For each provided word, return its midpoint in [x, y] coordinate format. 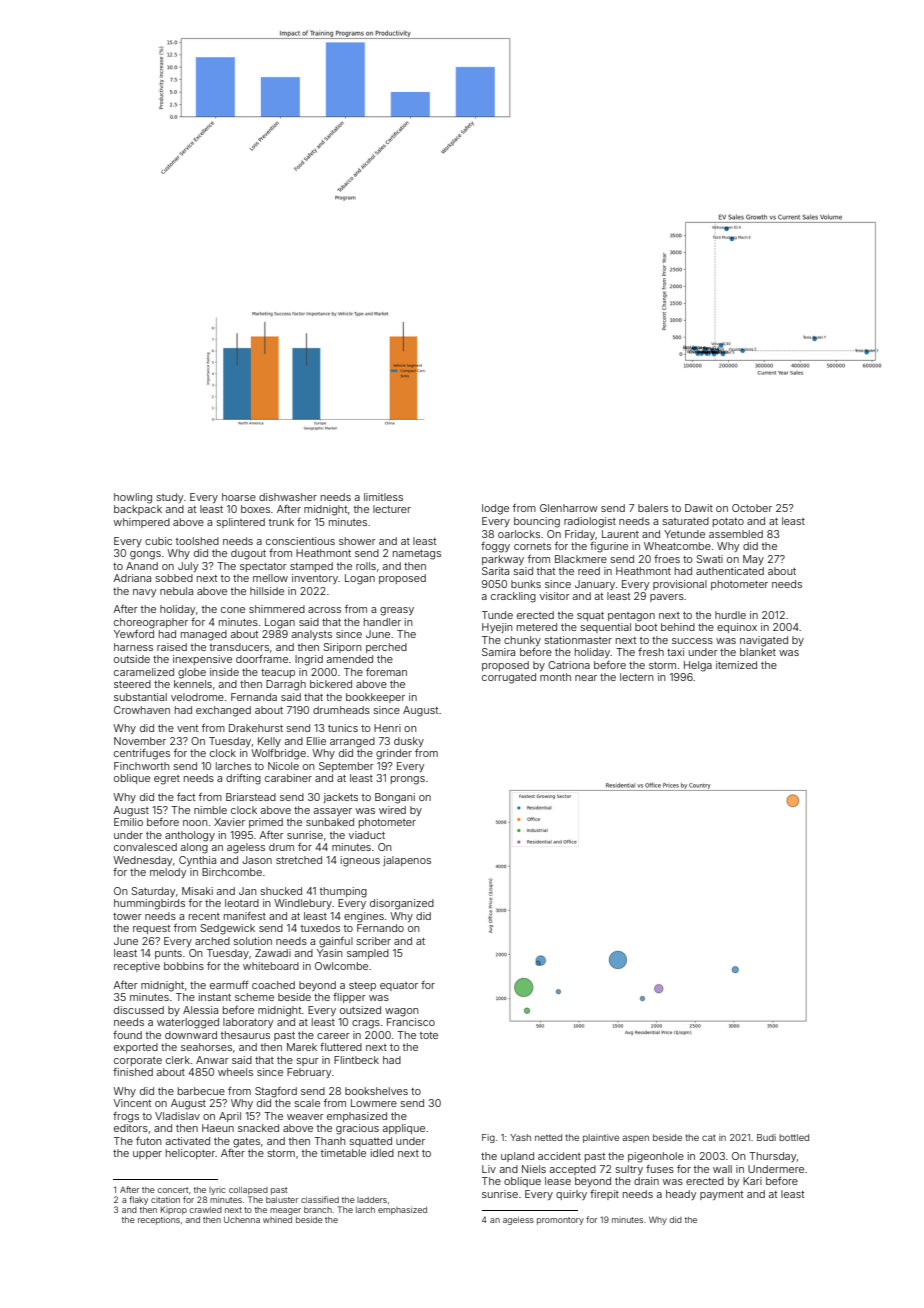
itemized [736, 665]
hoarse [239, 497]
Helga [698, 666]
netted [548, 1137]
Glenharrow [569, 508]
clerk [178, 1060]
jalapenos [407, 861]
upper [147, 1155]
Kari [752, 1181]
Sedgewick [227, 929]
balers [653, 508]
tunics [343, 728]
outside [132, 659]
